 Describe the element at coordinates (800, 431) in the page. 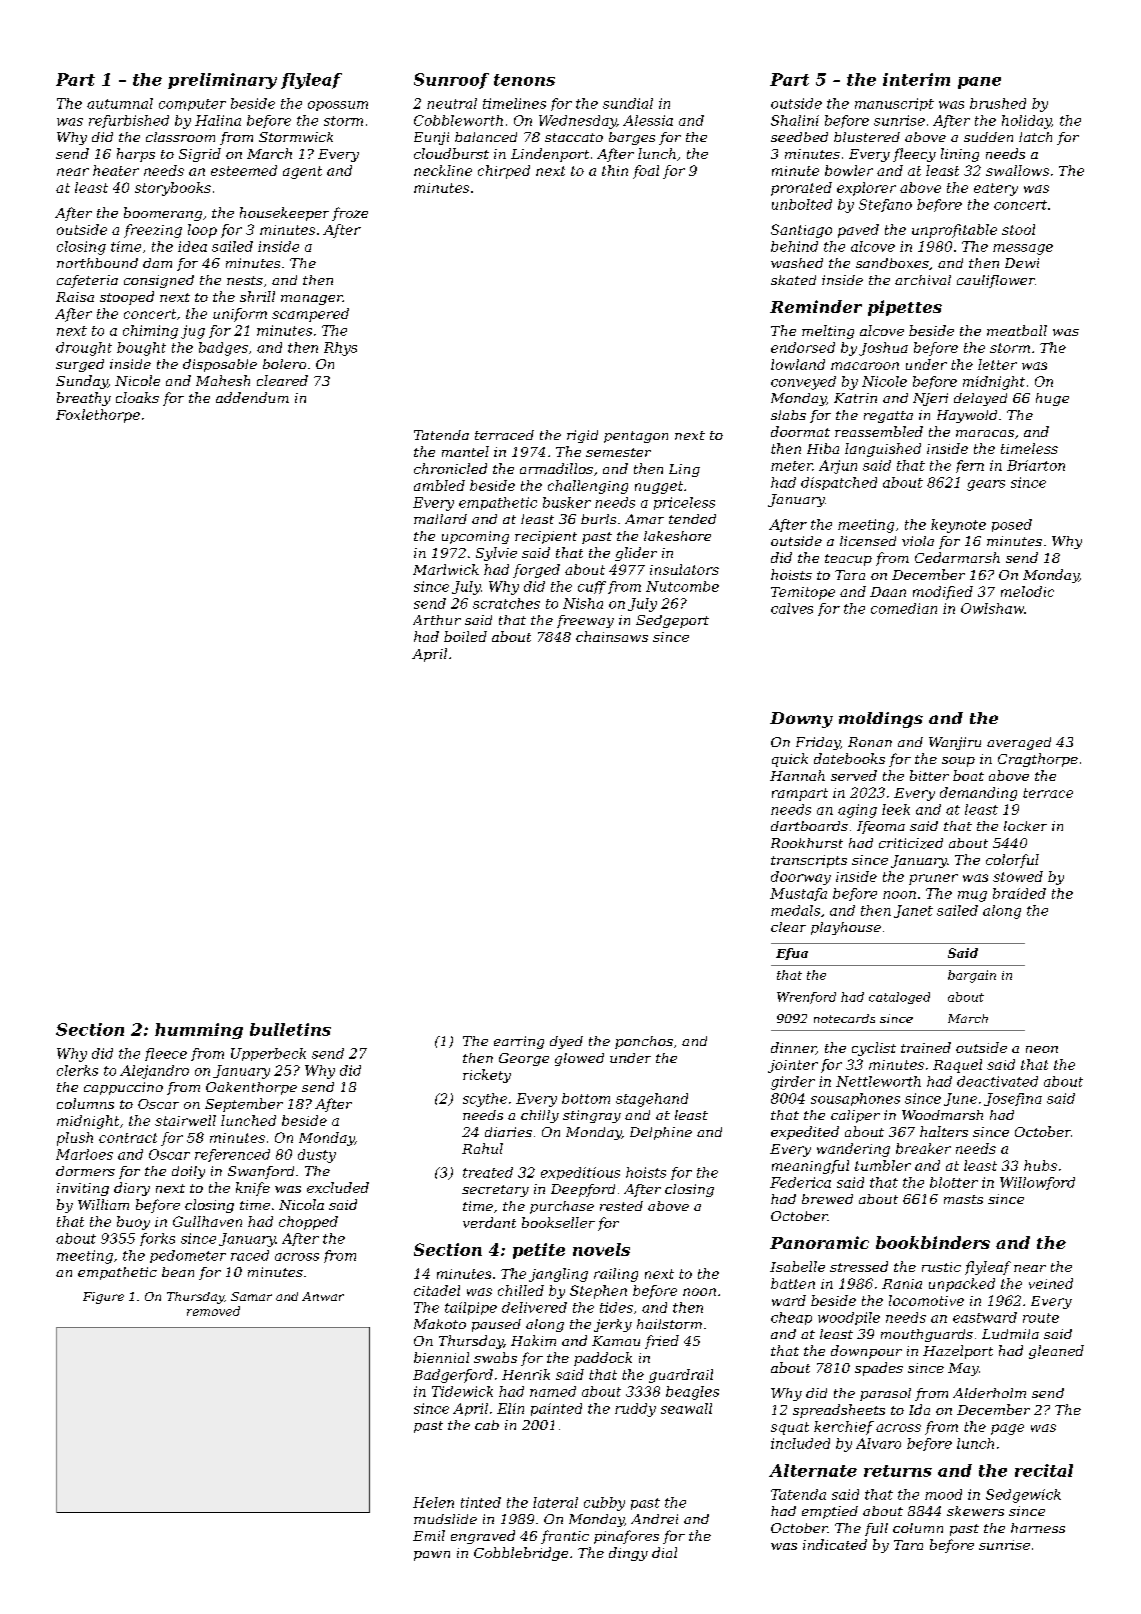

I see `doormat` at that location.
